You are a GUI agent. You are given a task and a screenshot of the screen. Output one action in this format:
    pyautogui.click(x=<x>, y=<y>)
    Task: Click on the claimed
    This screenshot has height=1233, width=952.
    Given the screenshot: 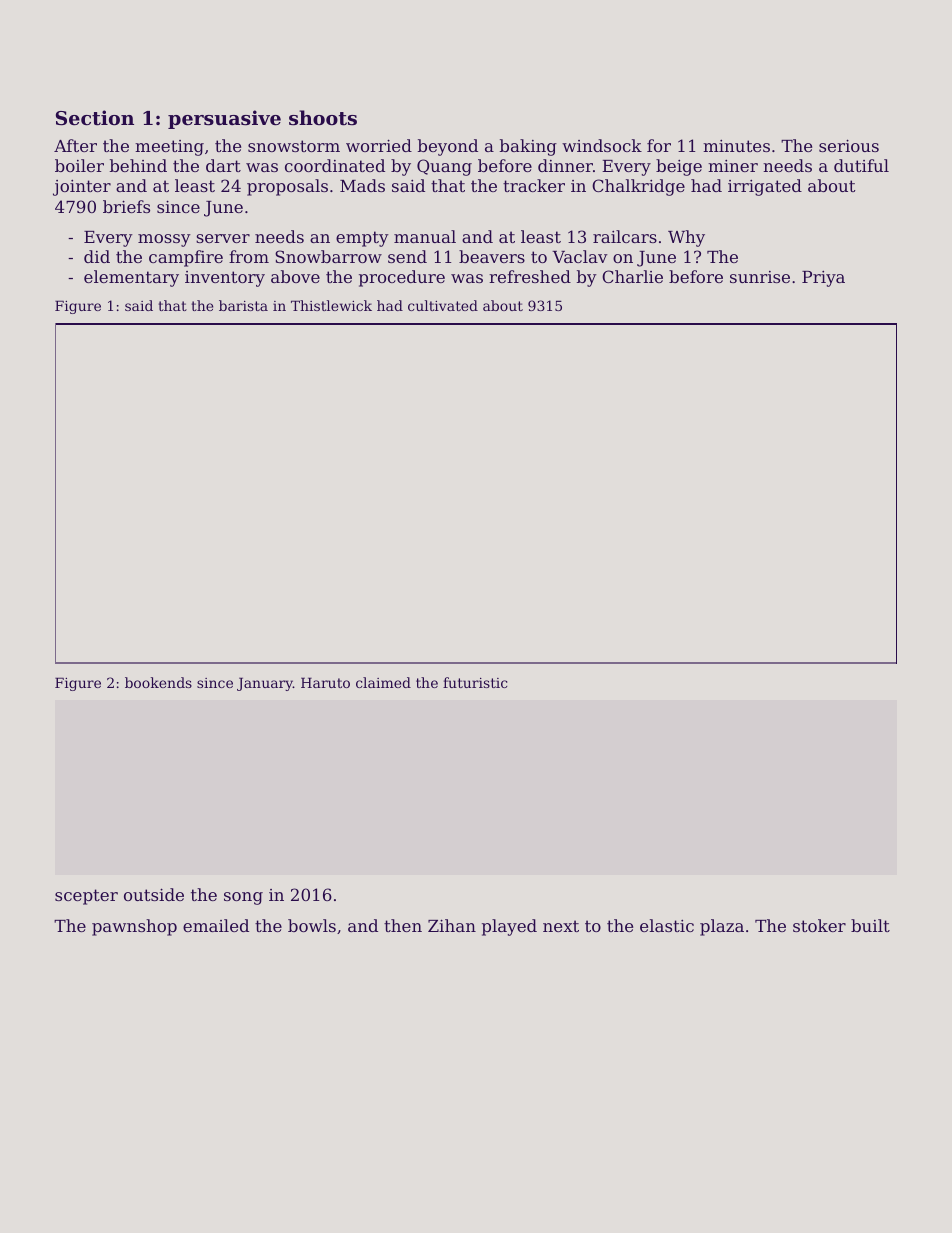 What is the action you would take?
    pyautogui.click(x=383, y=682)
